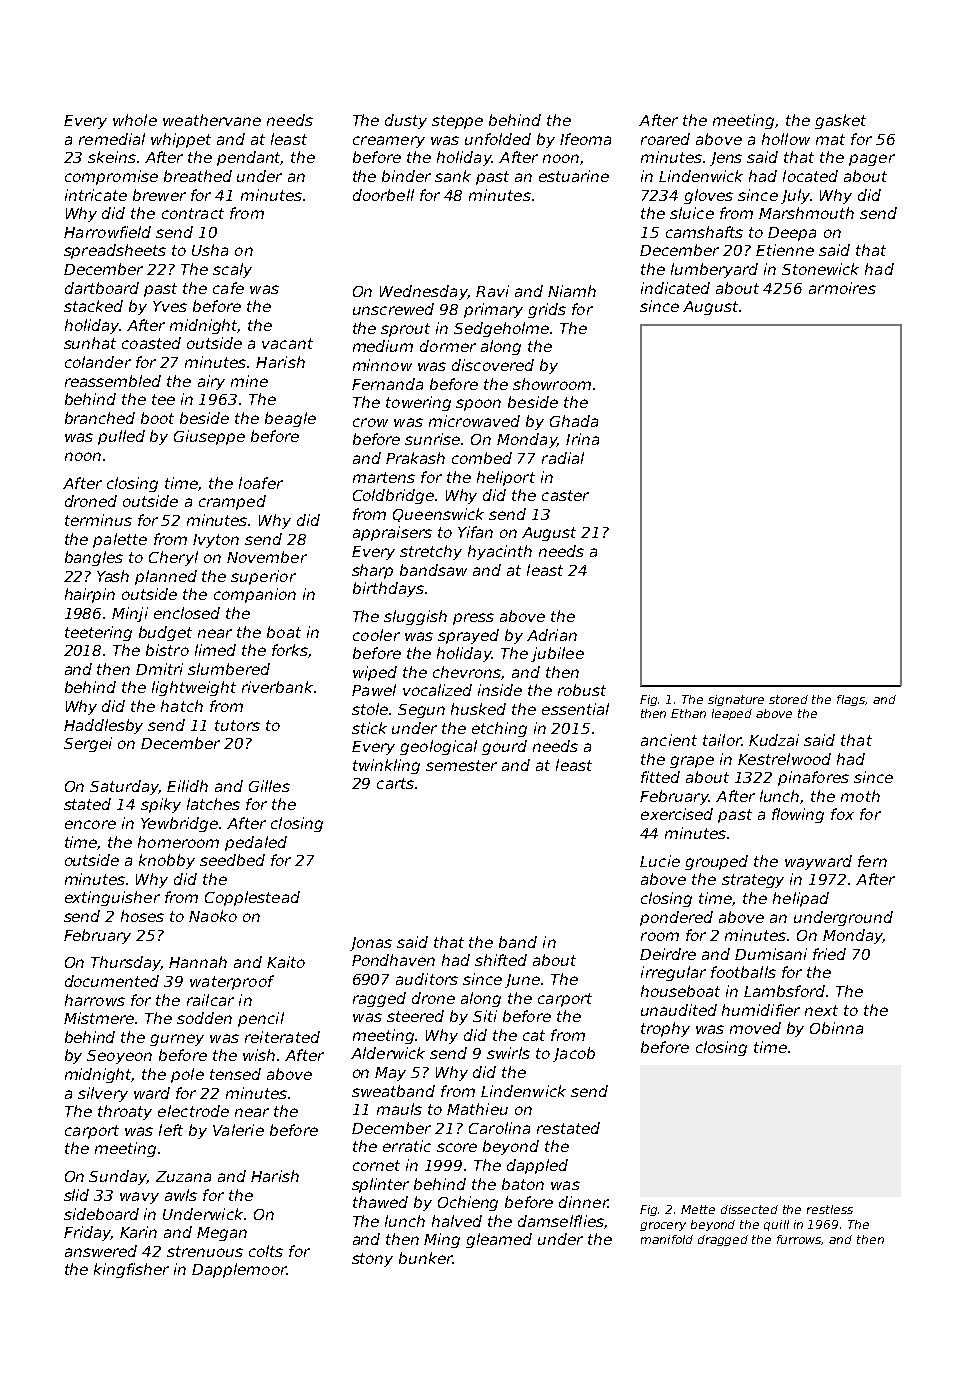 Image resolution: width=965 pixels, height=1397 pixels. What do you see at coordinates (565, 495) in the image?
I see `caster` at bounding box center [565, 495].
